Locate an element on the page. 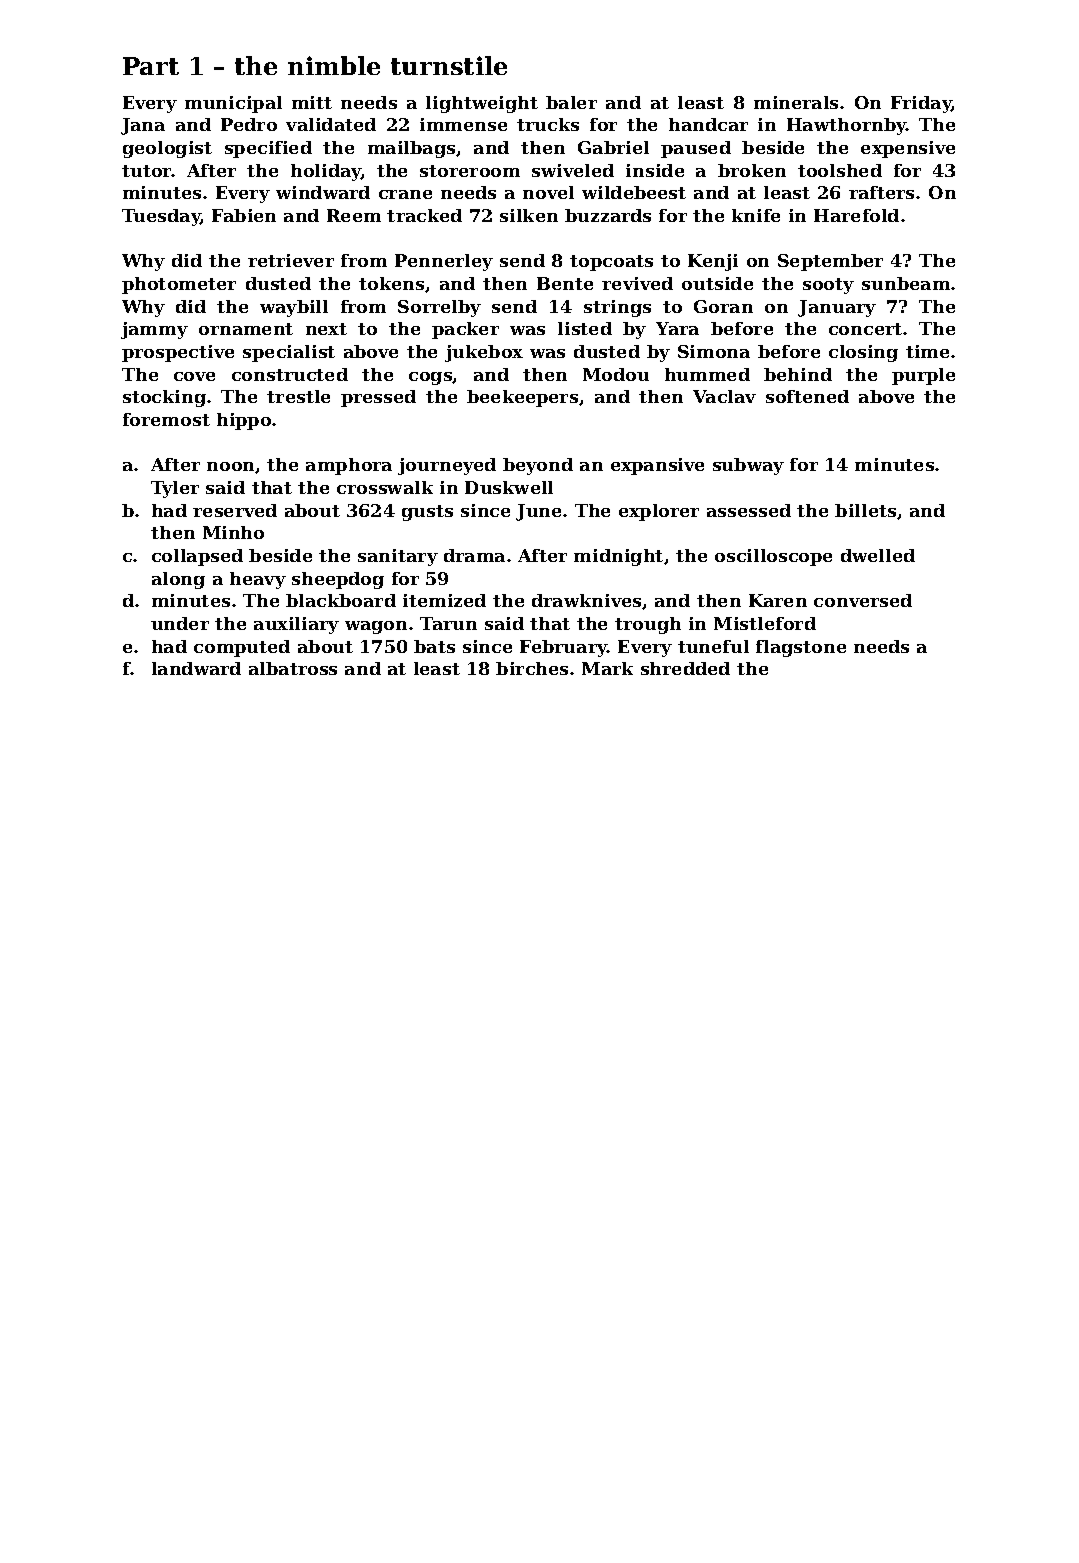 This image has width=1079, height=1563. auxiliary is located at coordinates (296, 625).
